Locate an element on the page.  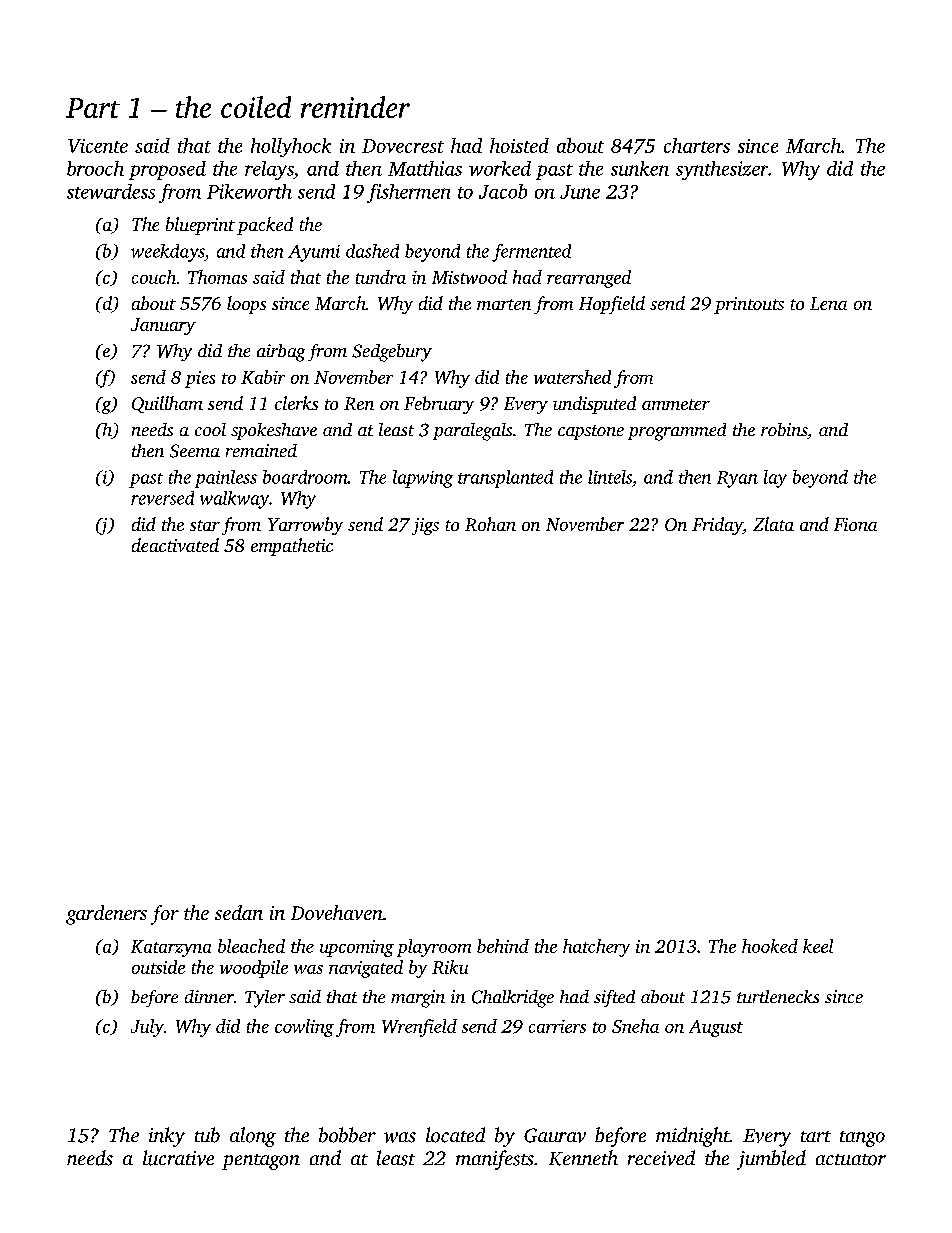
hooked is located at coordinates (770, 946).
